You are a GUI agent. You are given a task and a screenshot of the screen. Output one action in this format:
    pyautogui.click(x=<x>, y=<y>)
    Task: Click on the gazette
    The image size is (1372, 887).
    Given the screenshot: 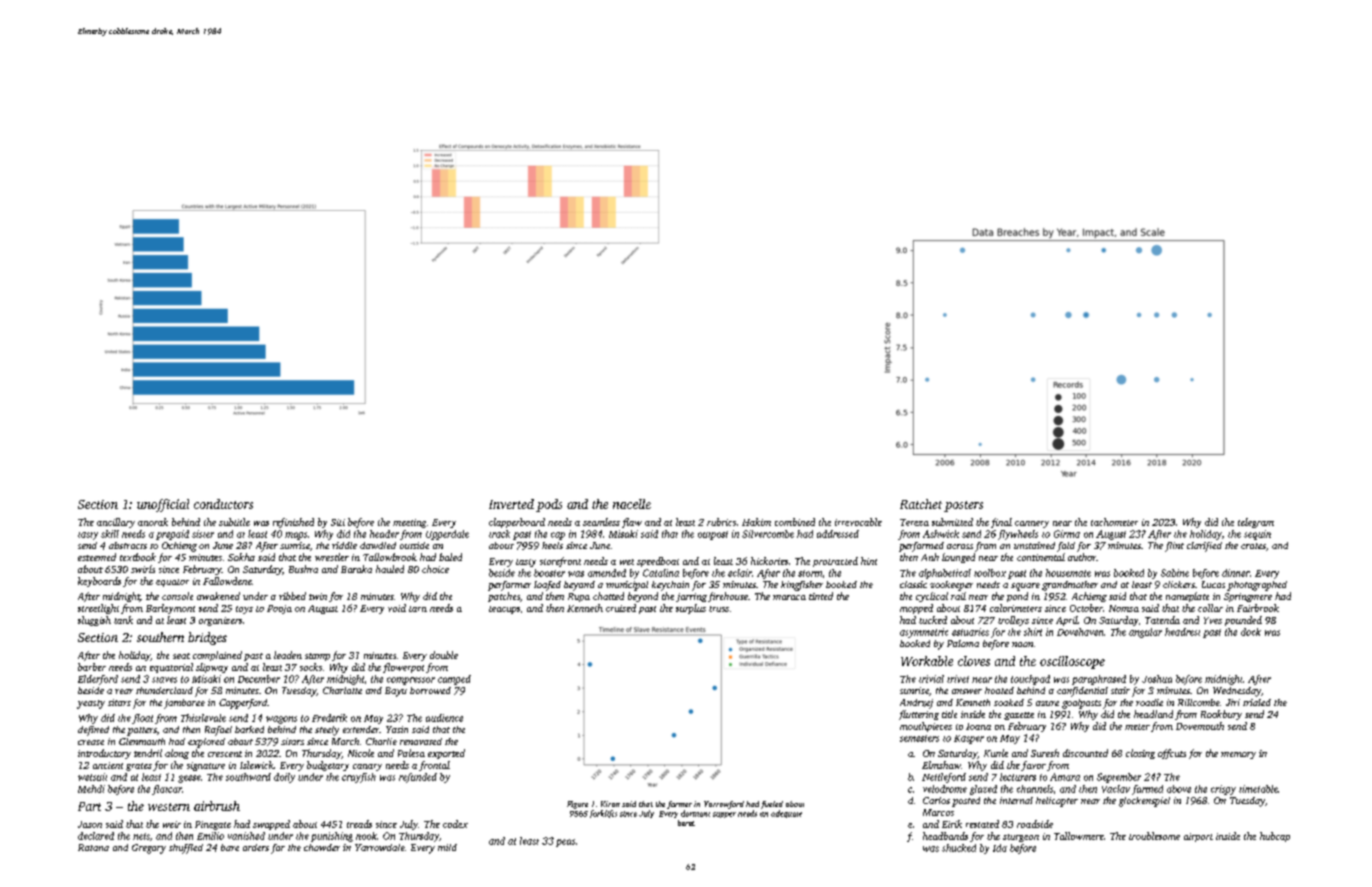 What is the action you would take?
    pyautogui.click(x=1019, y=716)
